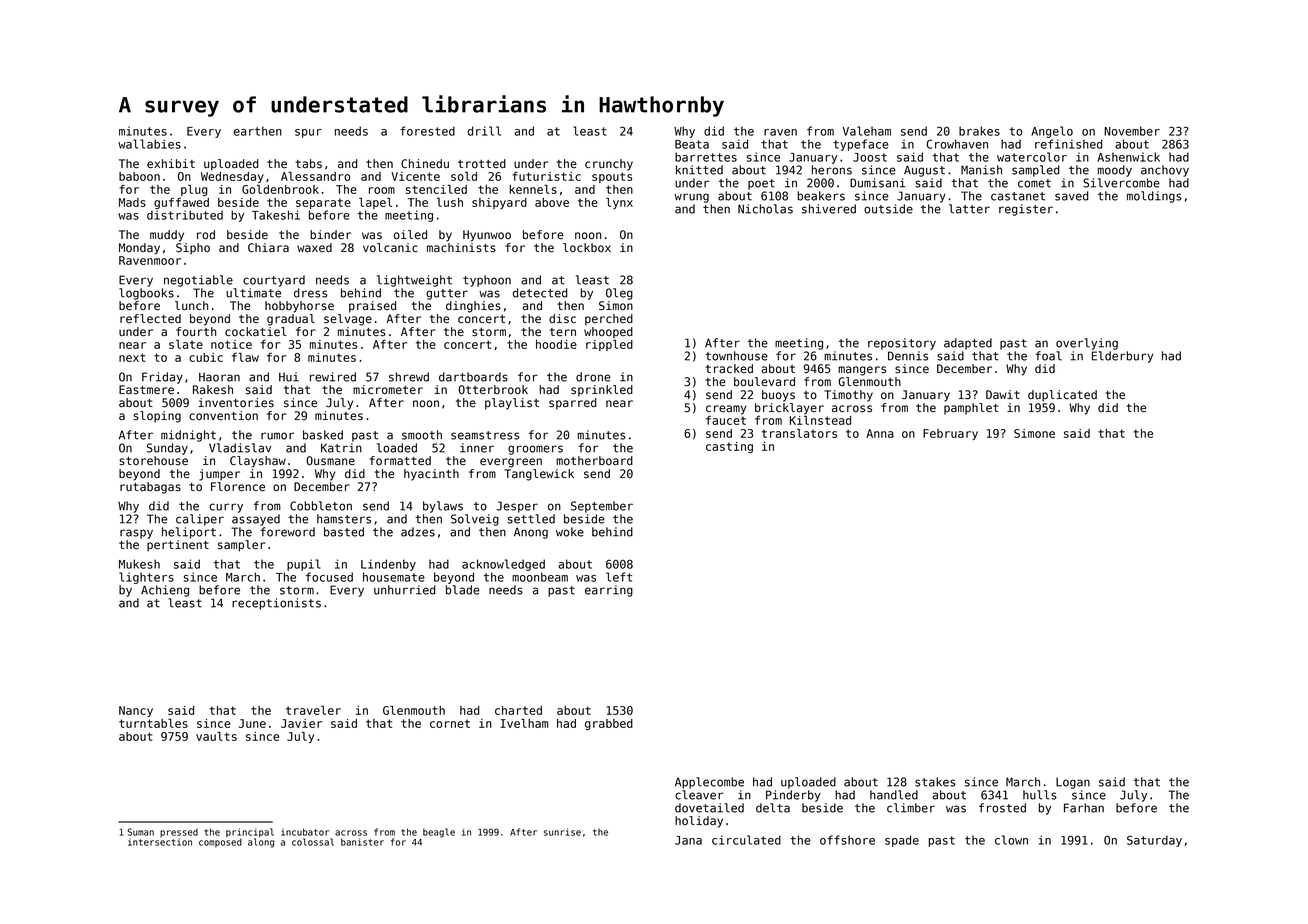 The width and height of the screenshot is (1308, 924). Describe the element at coordinates (692, 144) in the screenshot. I see `Beata` at that location.
